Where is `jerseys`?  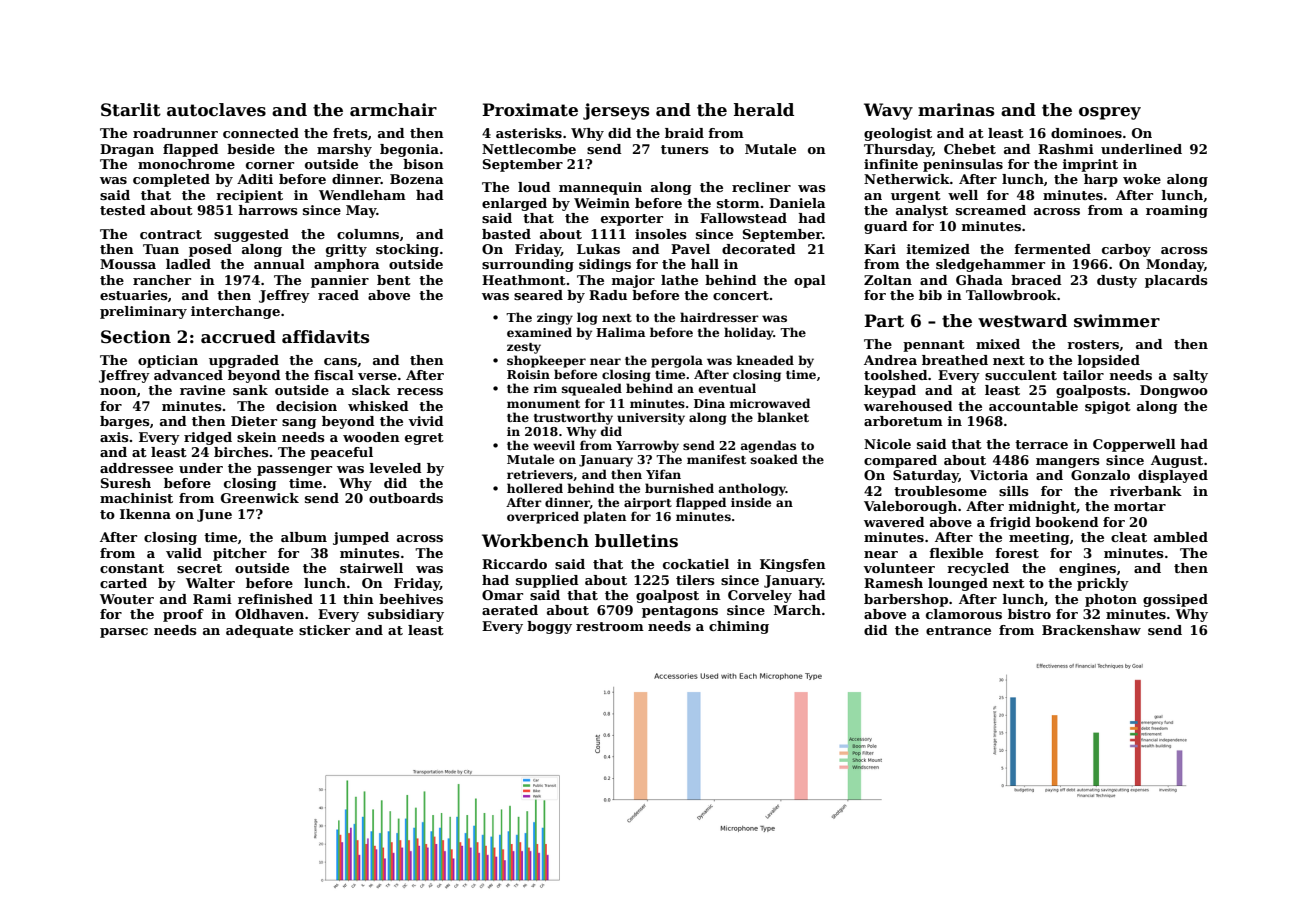
jerseys is located at coordinates (616, 111).
